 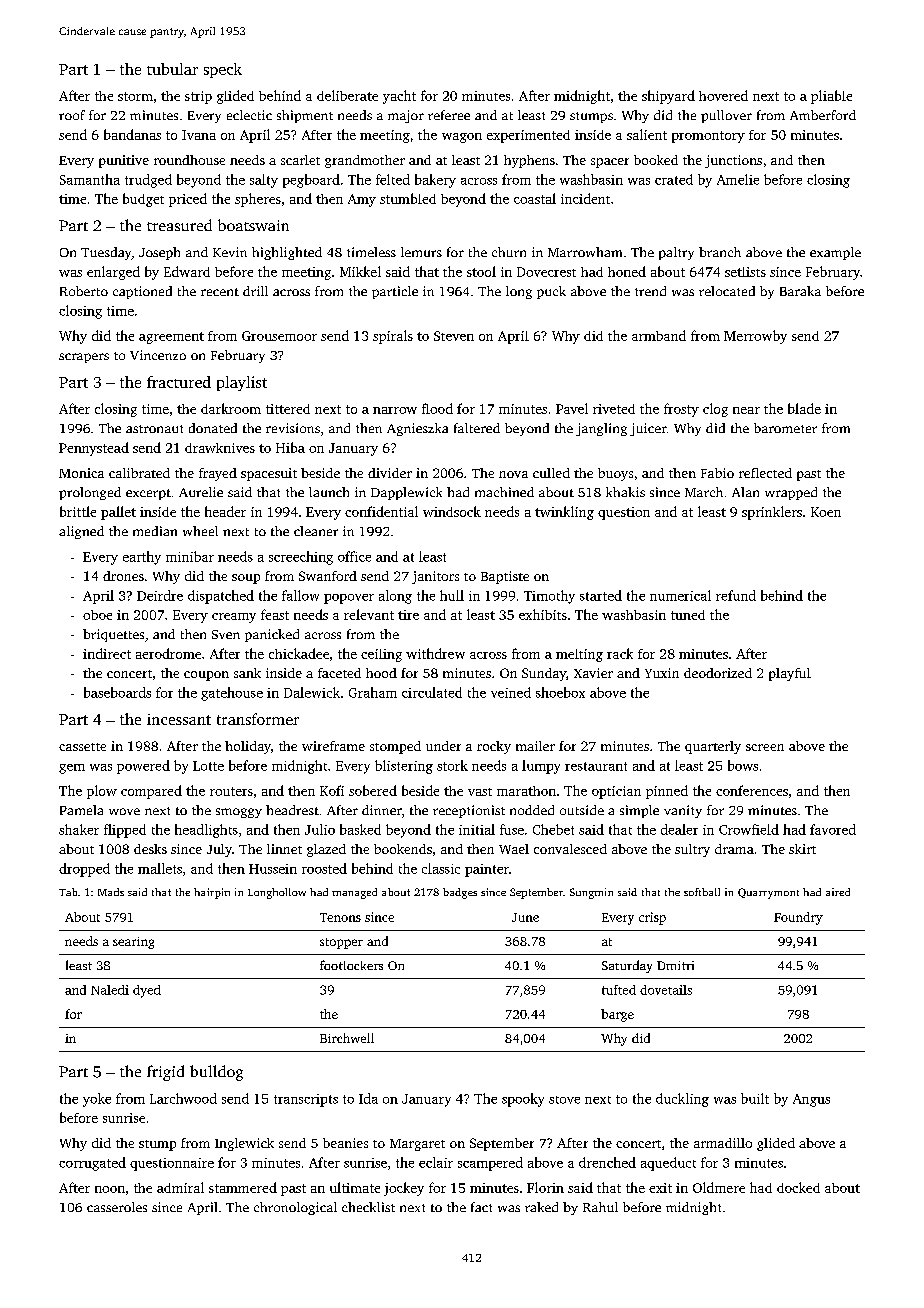 I want to click on crisp, so click(x=652, y=918).
